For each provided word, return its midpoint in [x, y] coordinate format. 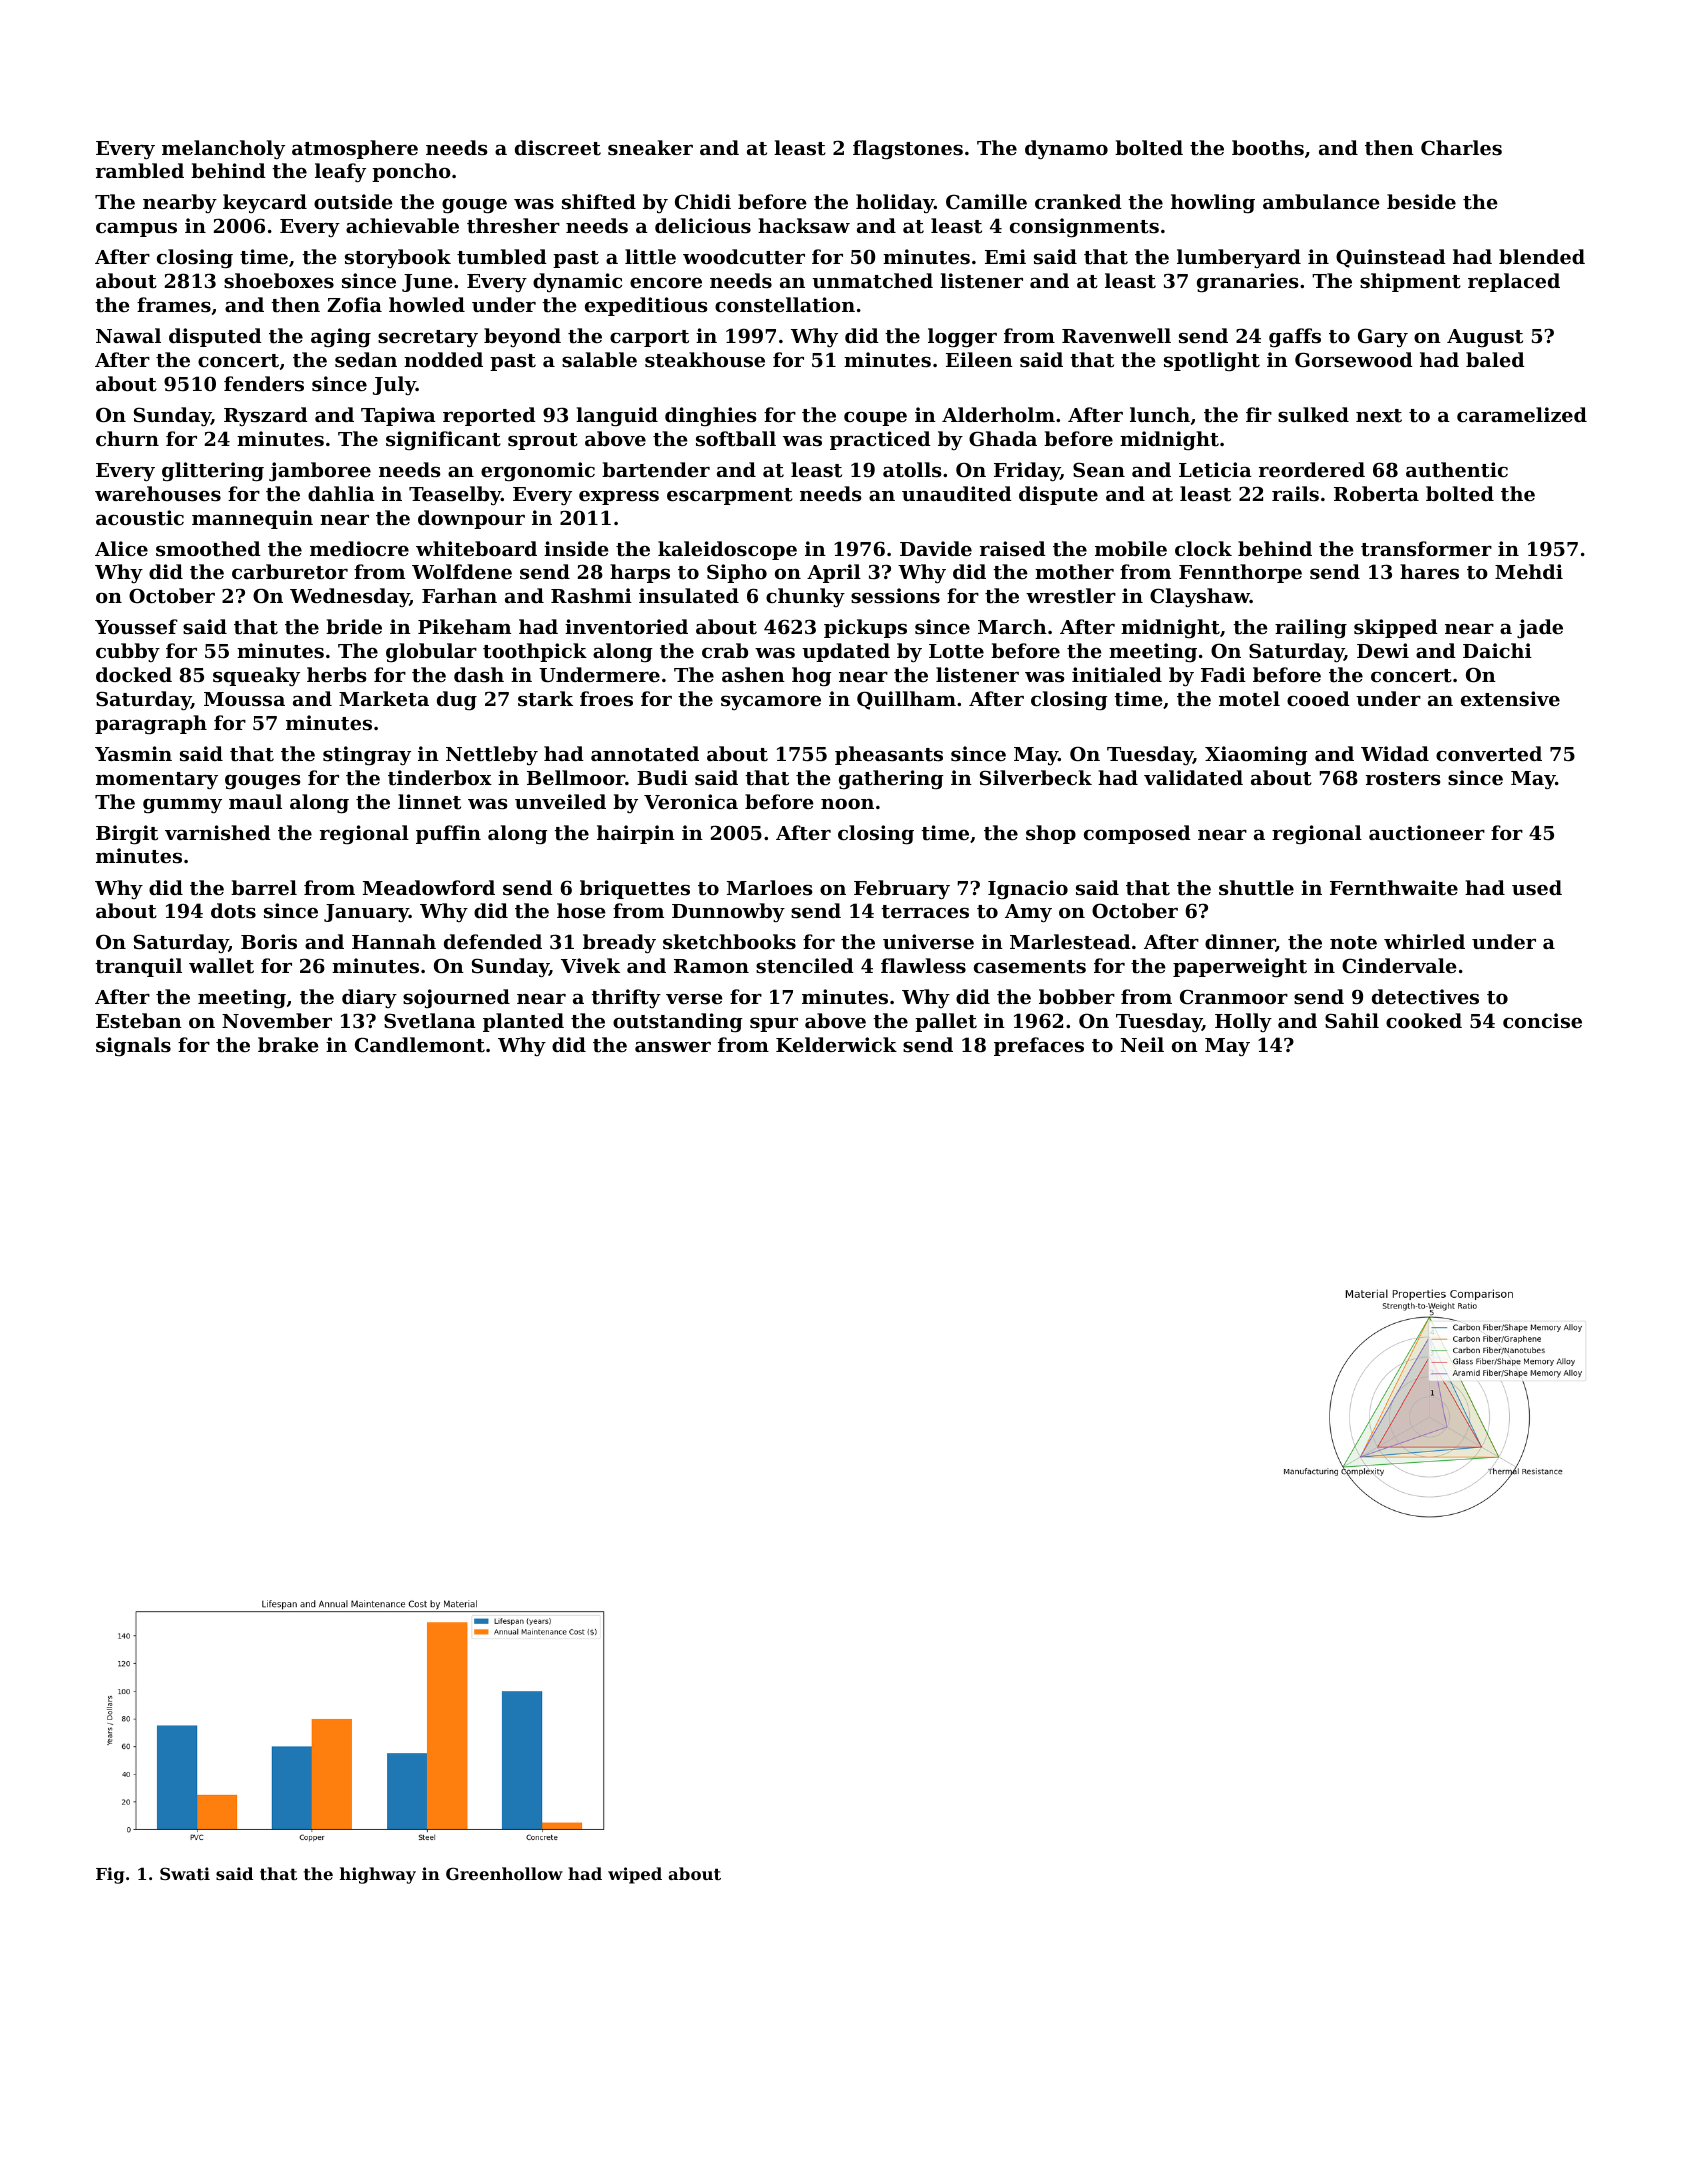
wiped [635, 1875]
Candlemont [420, 1045]
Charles [1461, 147]
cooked [1424, 1020]
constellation [785, 305]
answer [673, 1047]
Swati [185, 1873]
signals [133, 1047]
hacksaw [804, 226]
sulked [1313, 414]
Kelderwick [836, 1044]
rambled [140, 170]
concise [1542, 1020]
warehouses [158, 494]
